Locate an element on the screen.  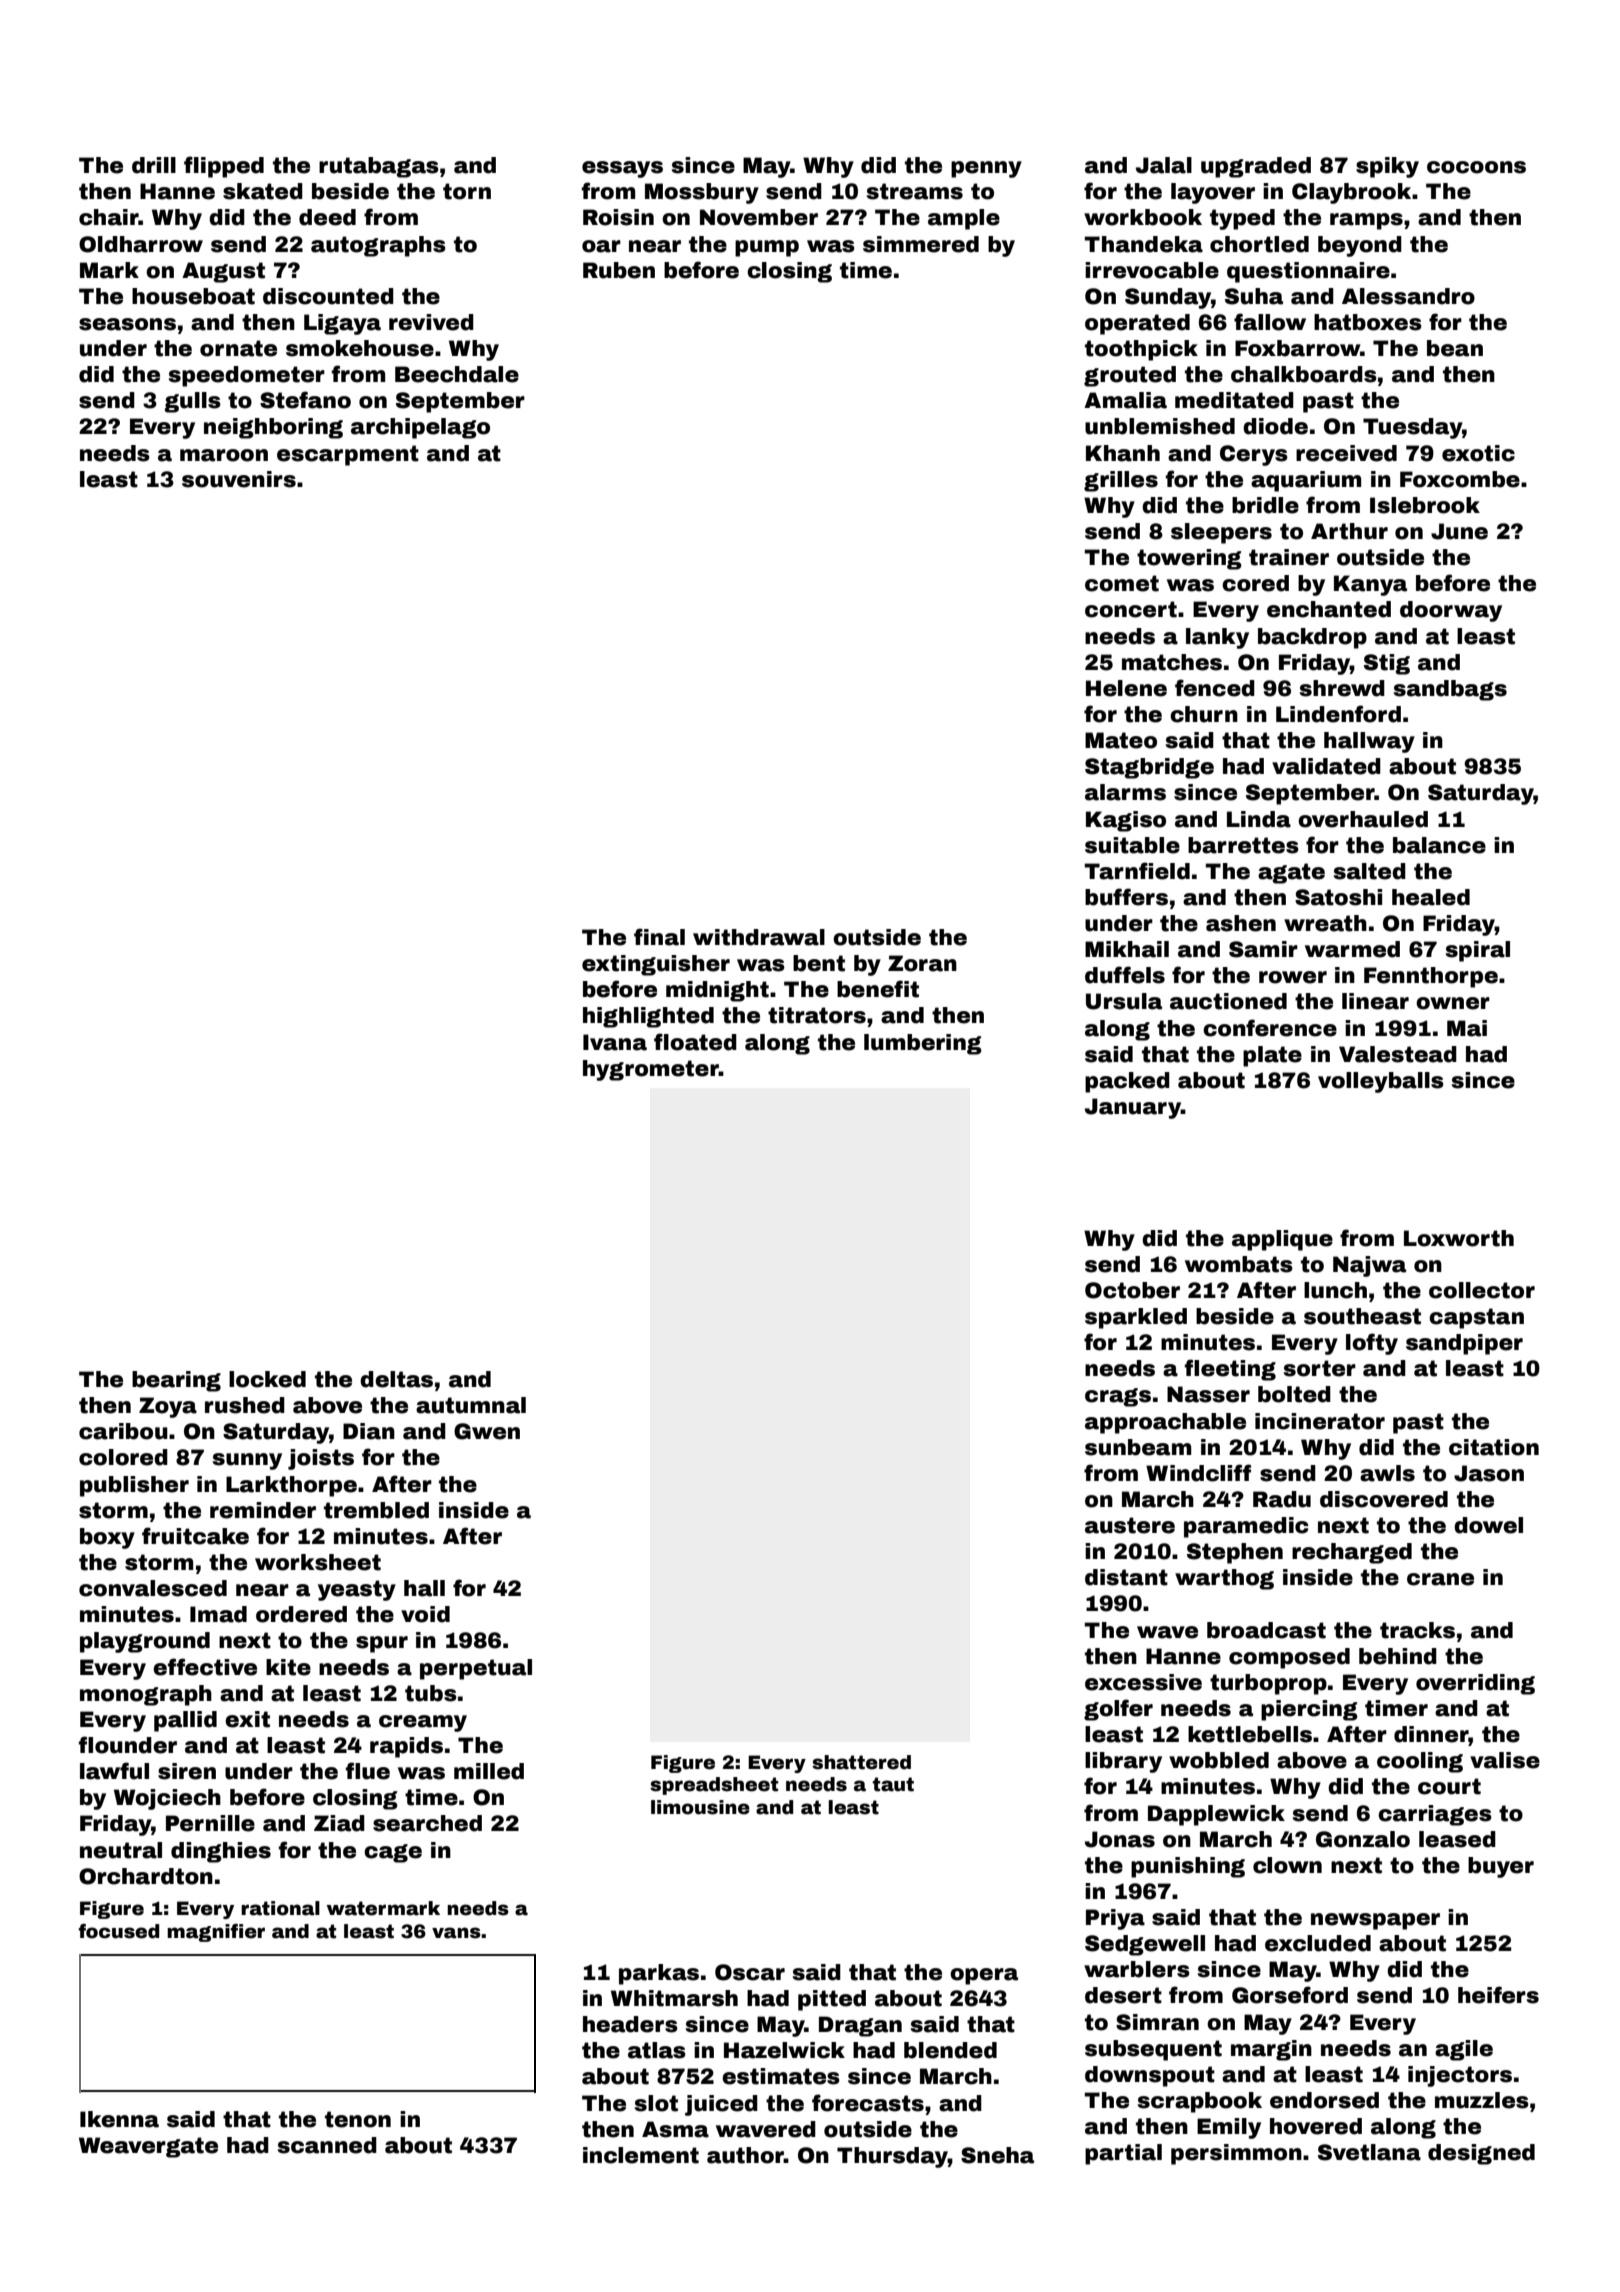
Islebrook is located at coordinates (1425, 505).
